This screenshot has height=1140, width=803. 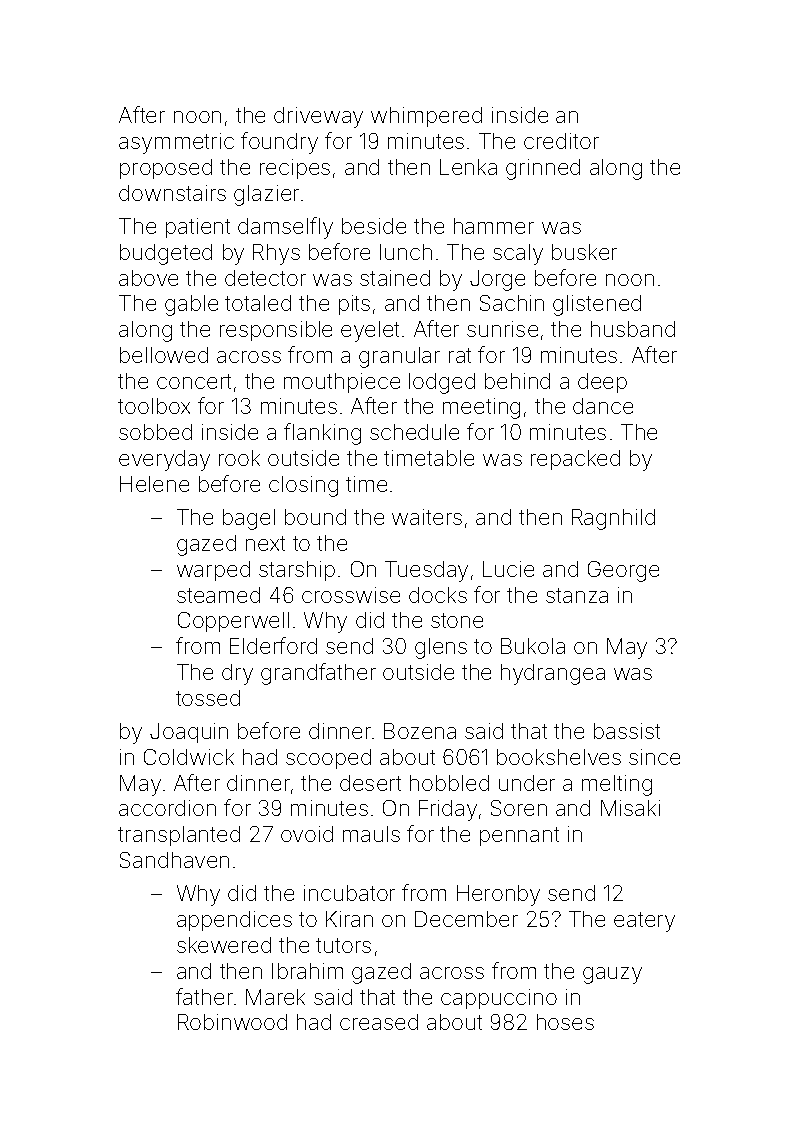 I want to click on waiters, so click(x=427, y=517).
